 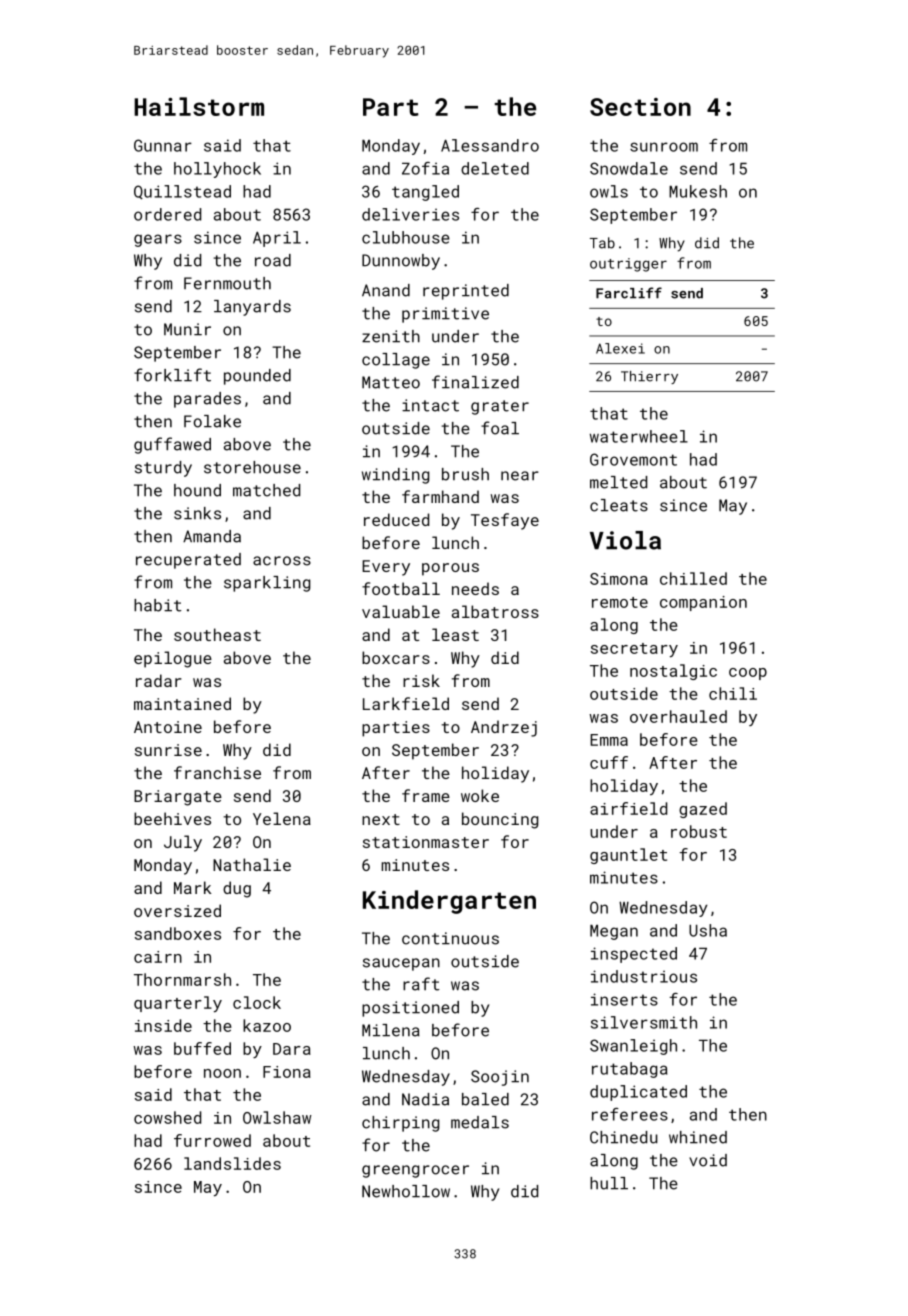 What do you see at coordinates (708, 930) in the screenshot?
I see `Usha` at bounding box center [708, 930].
